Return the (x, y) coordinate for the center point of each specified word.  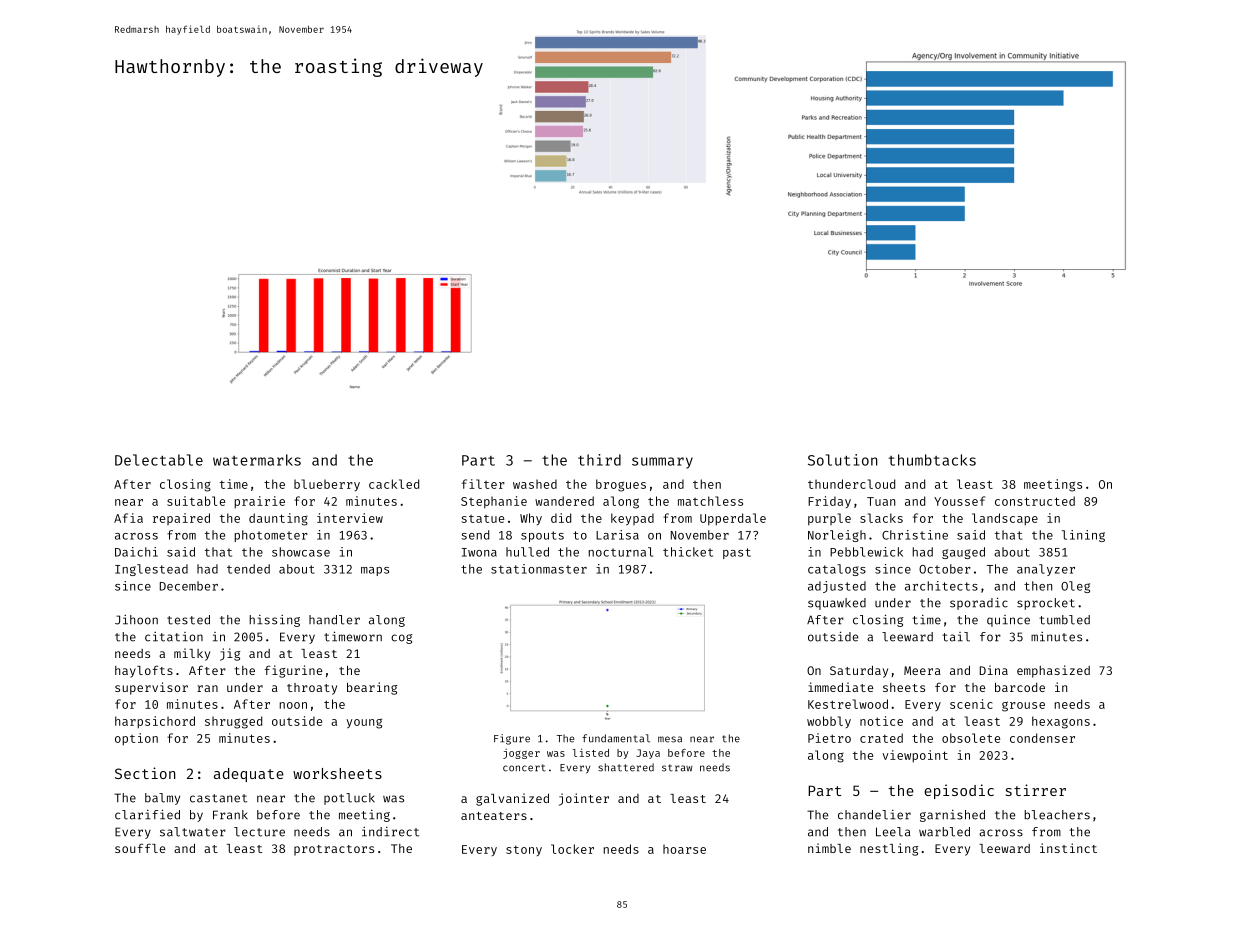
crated (881, 738)
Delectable (159, 460)
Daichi (136, 552)
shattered (626, 767)
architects (941, 586)
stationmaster (539, 569)
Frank (230, 815)
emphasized (1053, 671)
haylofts (144, 671)
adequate (249, 775)
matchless (710, 501)
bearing (372, 688)
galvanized (512, 799)
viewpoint (915, 756)
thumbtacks (932, 460)
